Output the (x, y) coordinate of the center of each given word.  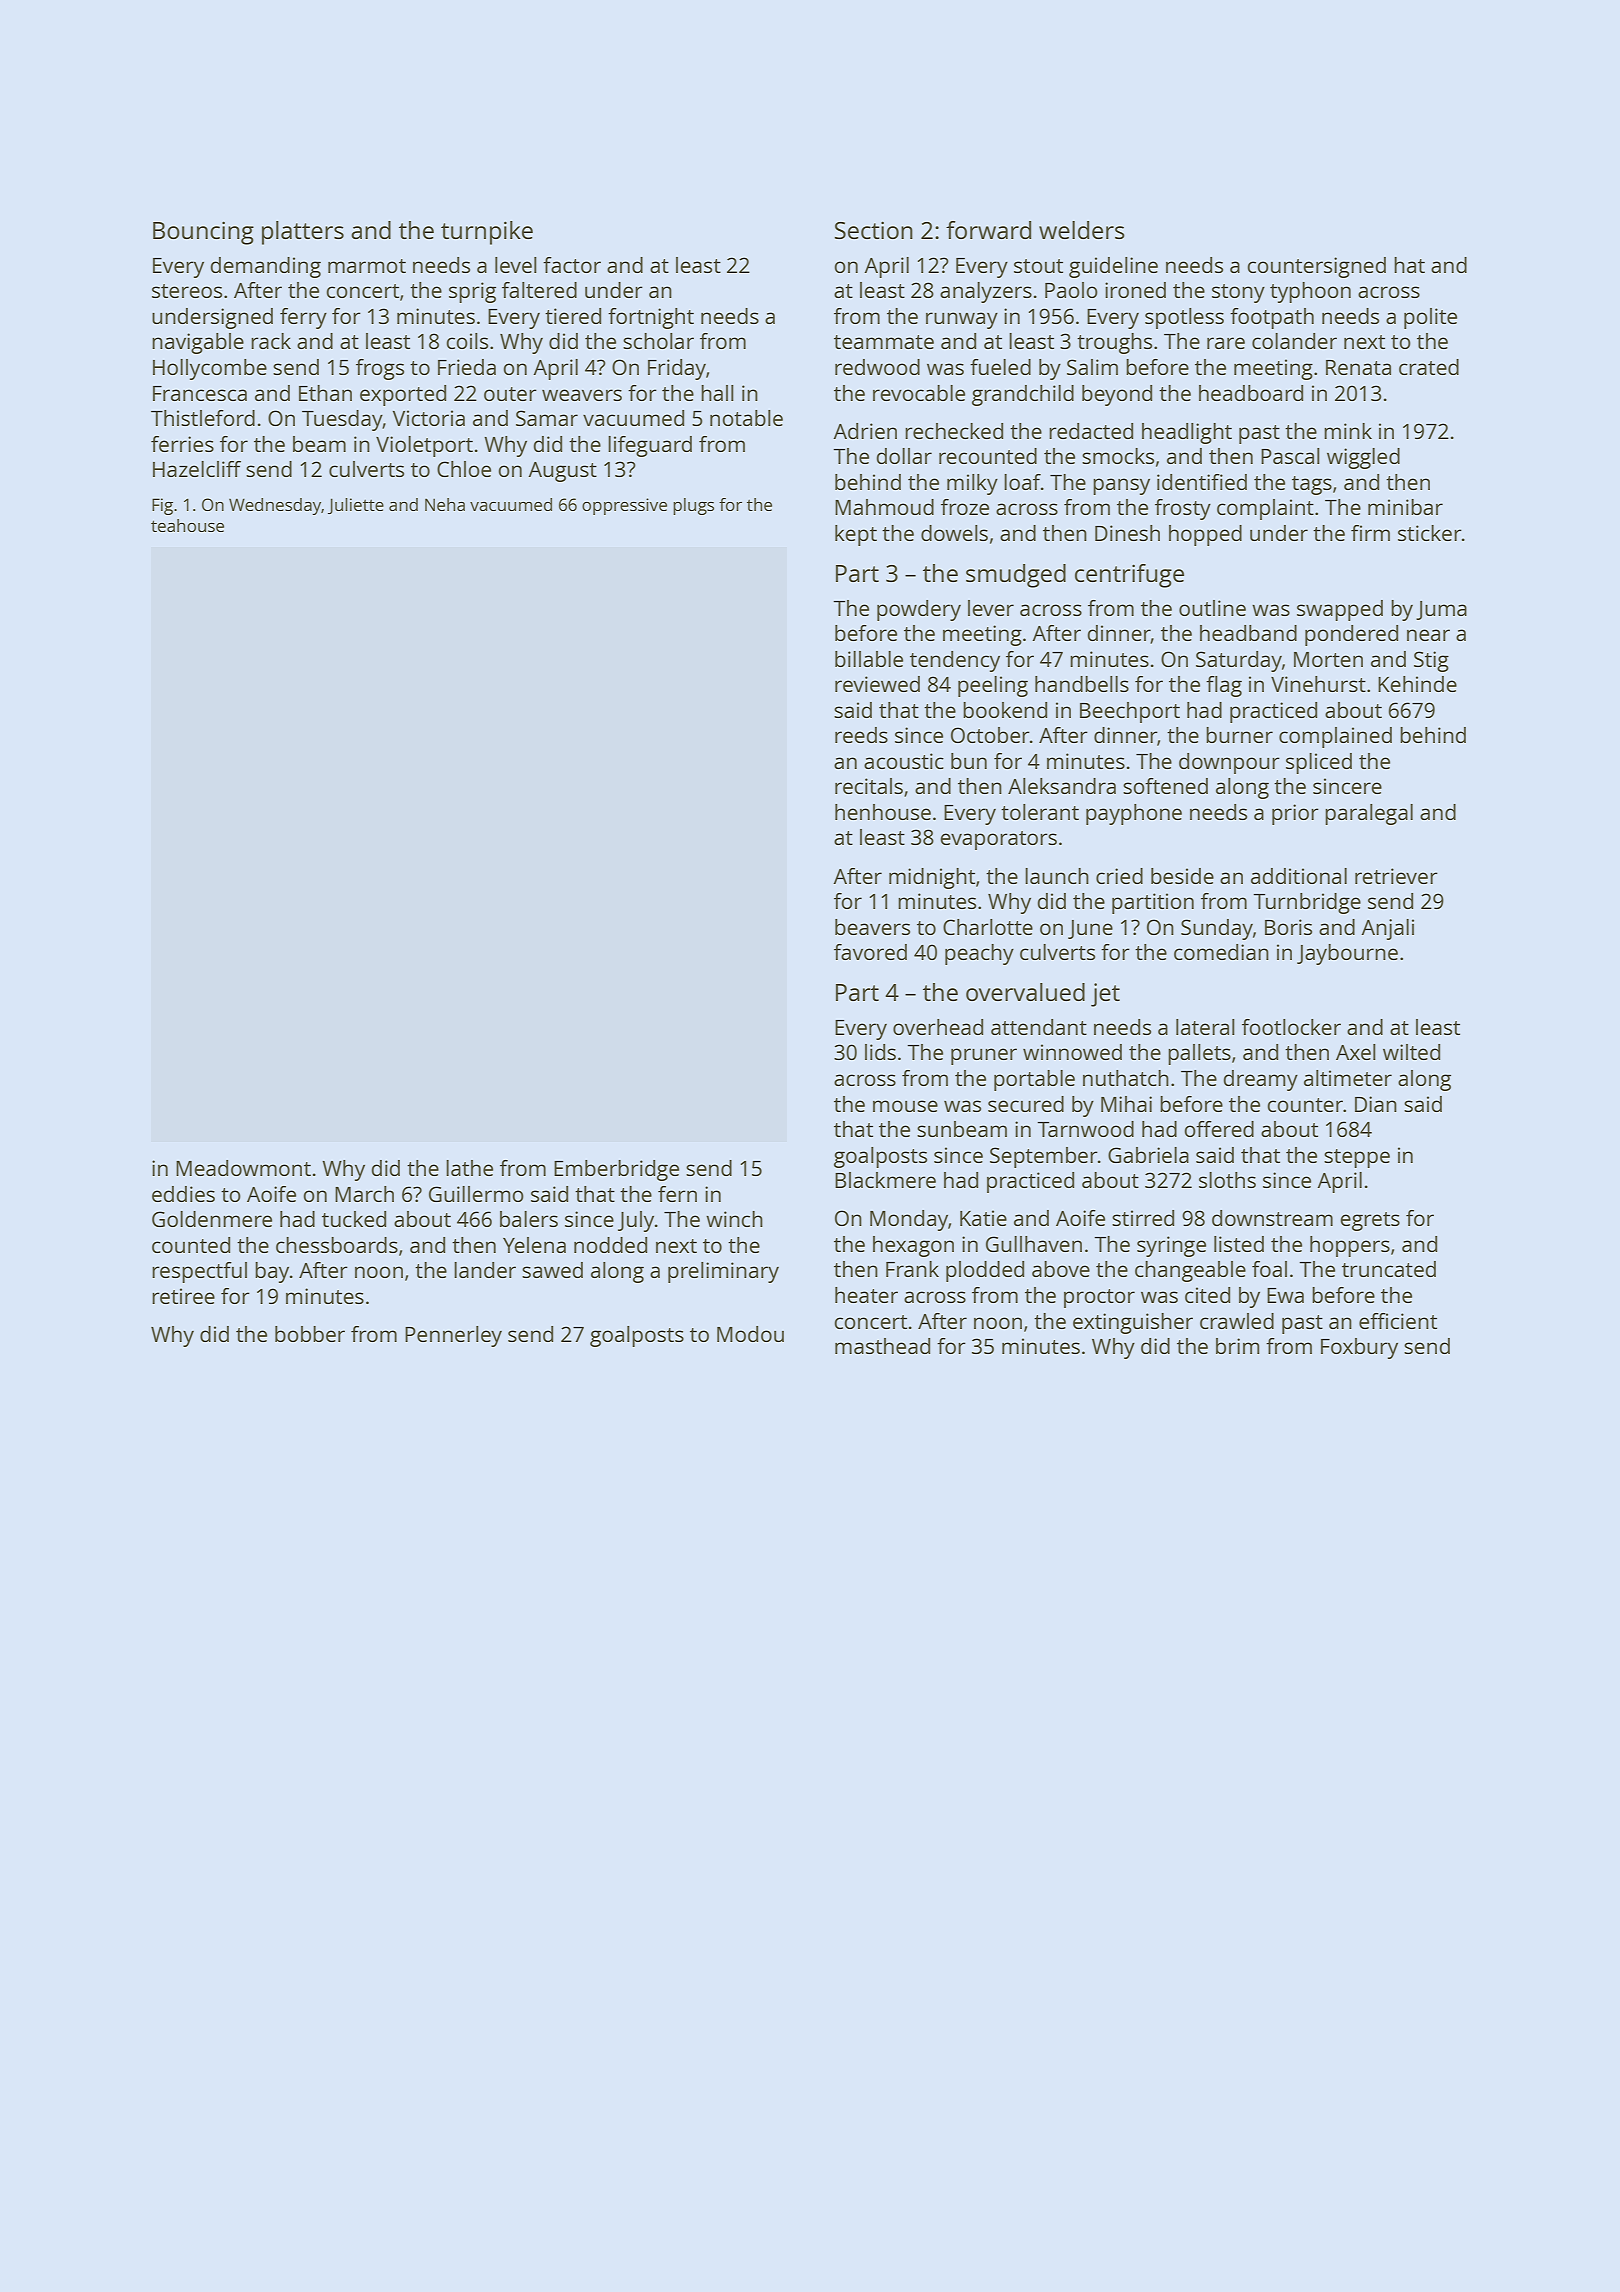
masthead (882, 1346)
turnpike (487, 233)
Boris (1288, 927)
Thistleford (203, 418)
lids (880, 1052)
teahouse (187, 525)
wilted (1411, 1052)
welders (1082, 230)
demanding (265, 267)
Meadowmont (243, 1168)
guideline (1113, 267)
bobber (310, 1334)
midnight (932, 878)
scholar (658, 341)
